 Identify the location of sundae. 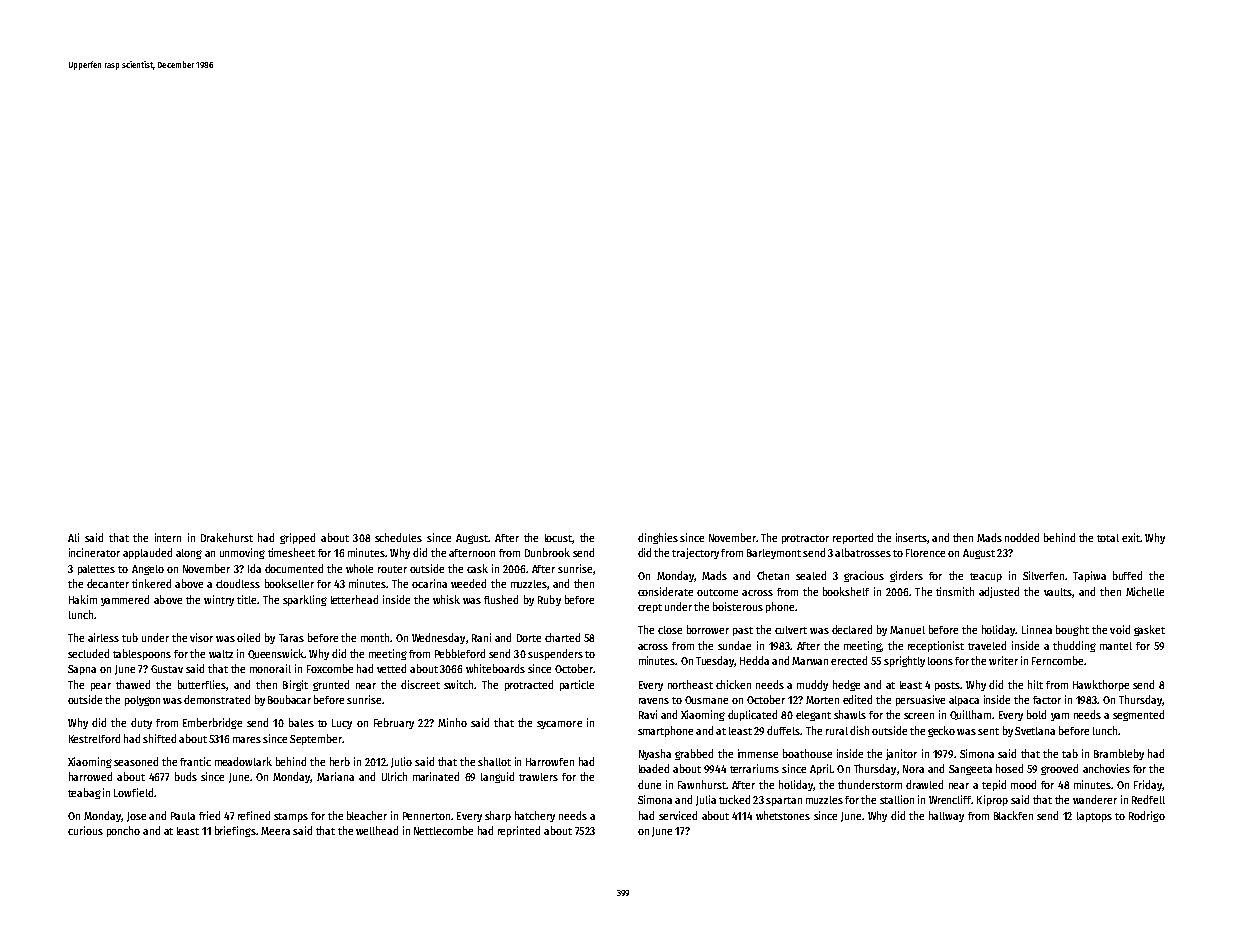
(734, 645).
